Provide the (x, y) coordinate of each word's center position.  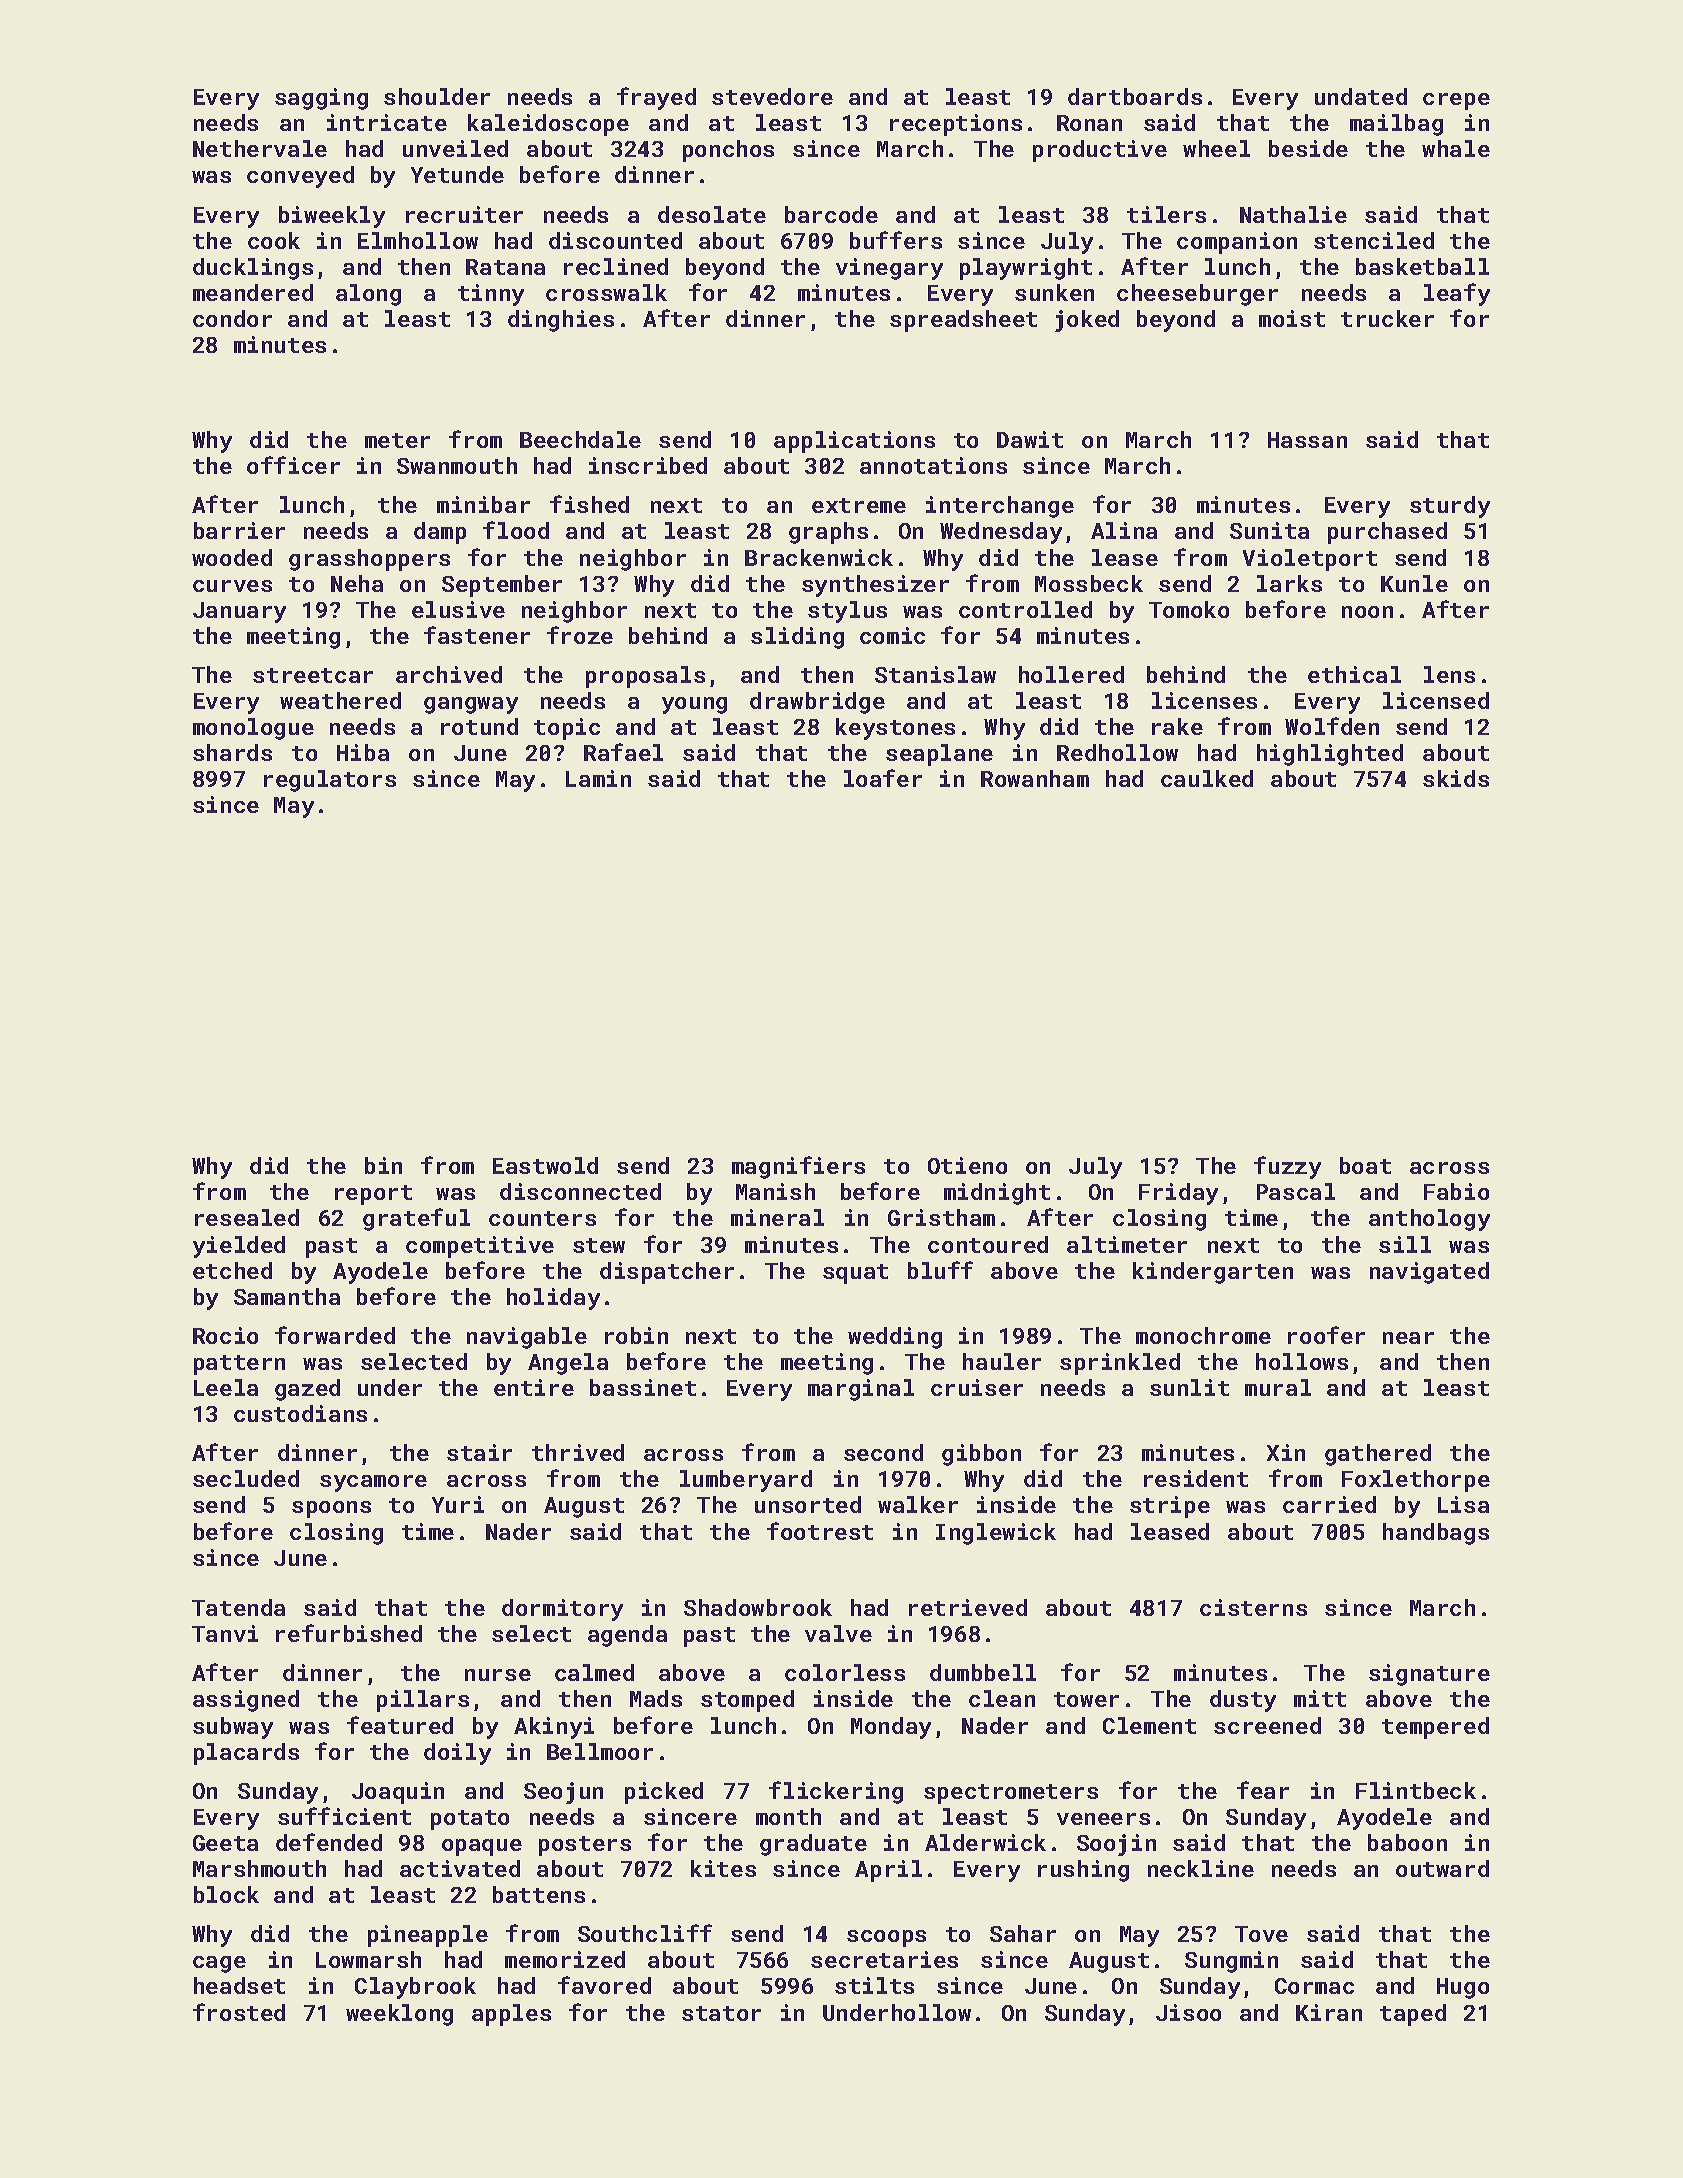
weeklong (399, 2015)
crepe (1456, 101)
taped (1413, 2015)
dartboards (1135, 96)
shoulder (437, 96)
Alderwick (985, 1842)
